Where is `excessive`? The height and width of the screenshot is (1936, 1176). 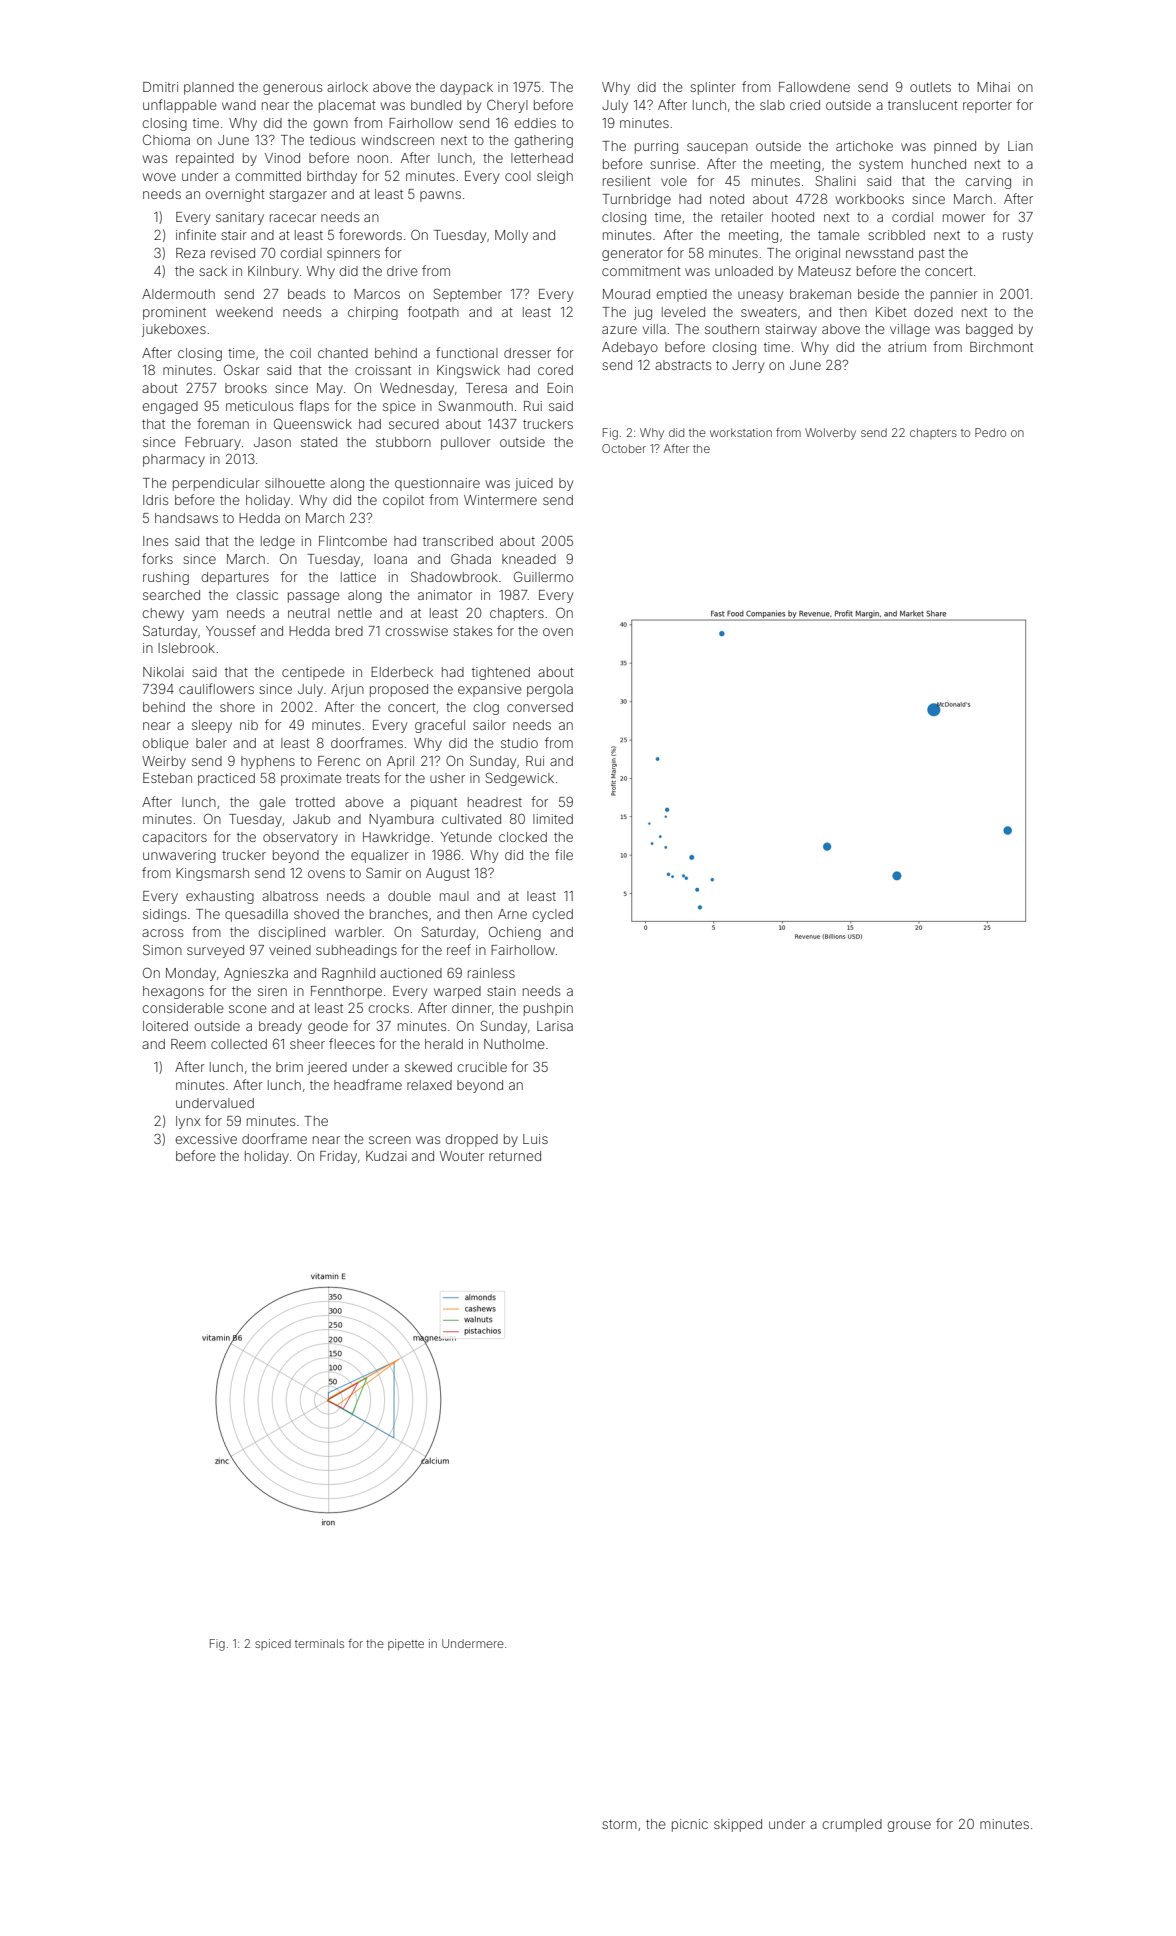 excessive is located at coordinates (206, 1139).
